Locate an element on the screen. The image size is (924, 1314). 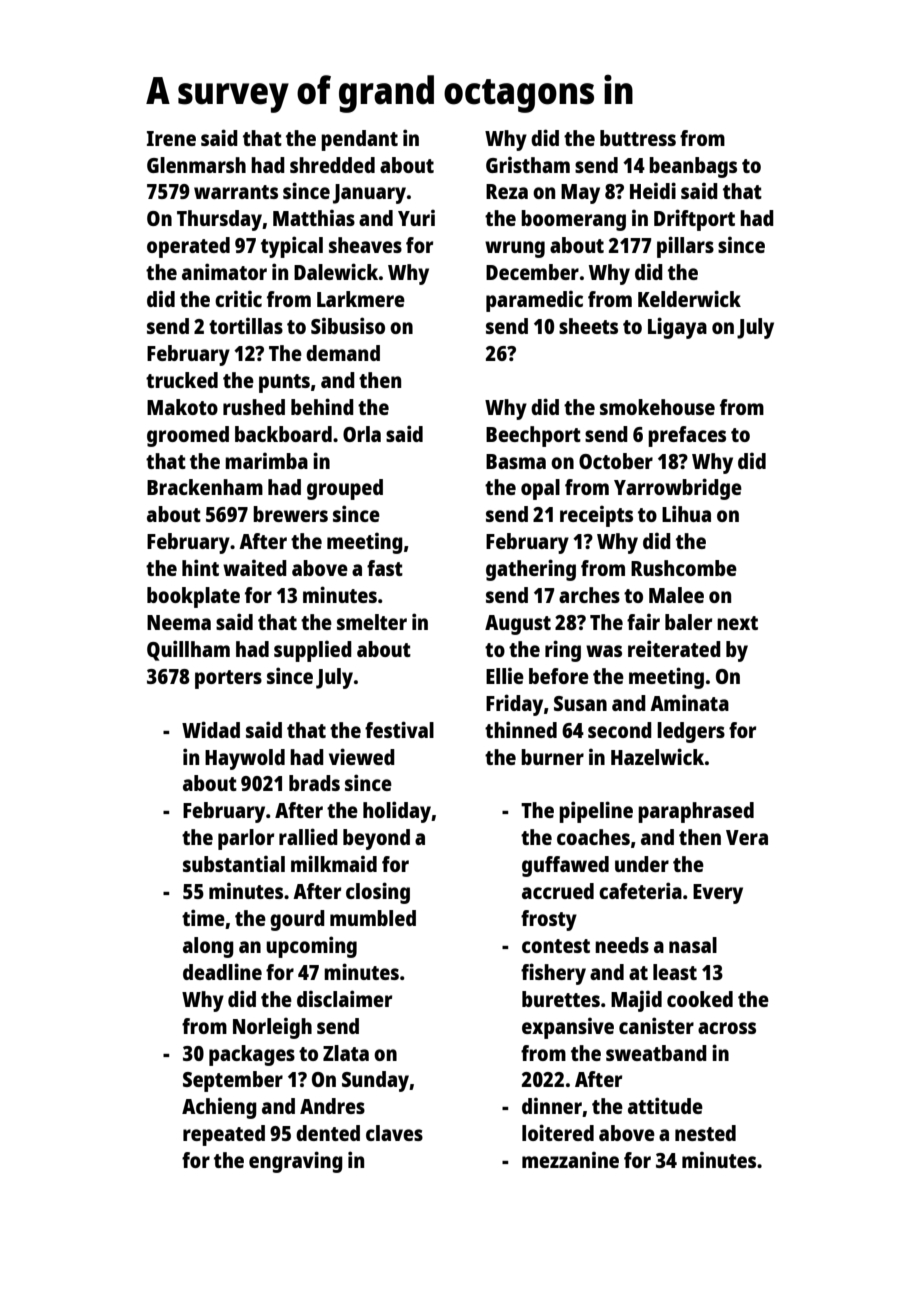
Kelderwick is located at coordinates (689, 298).
